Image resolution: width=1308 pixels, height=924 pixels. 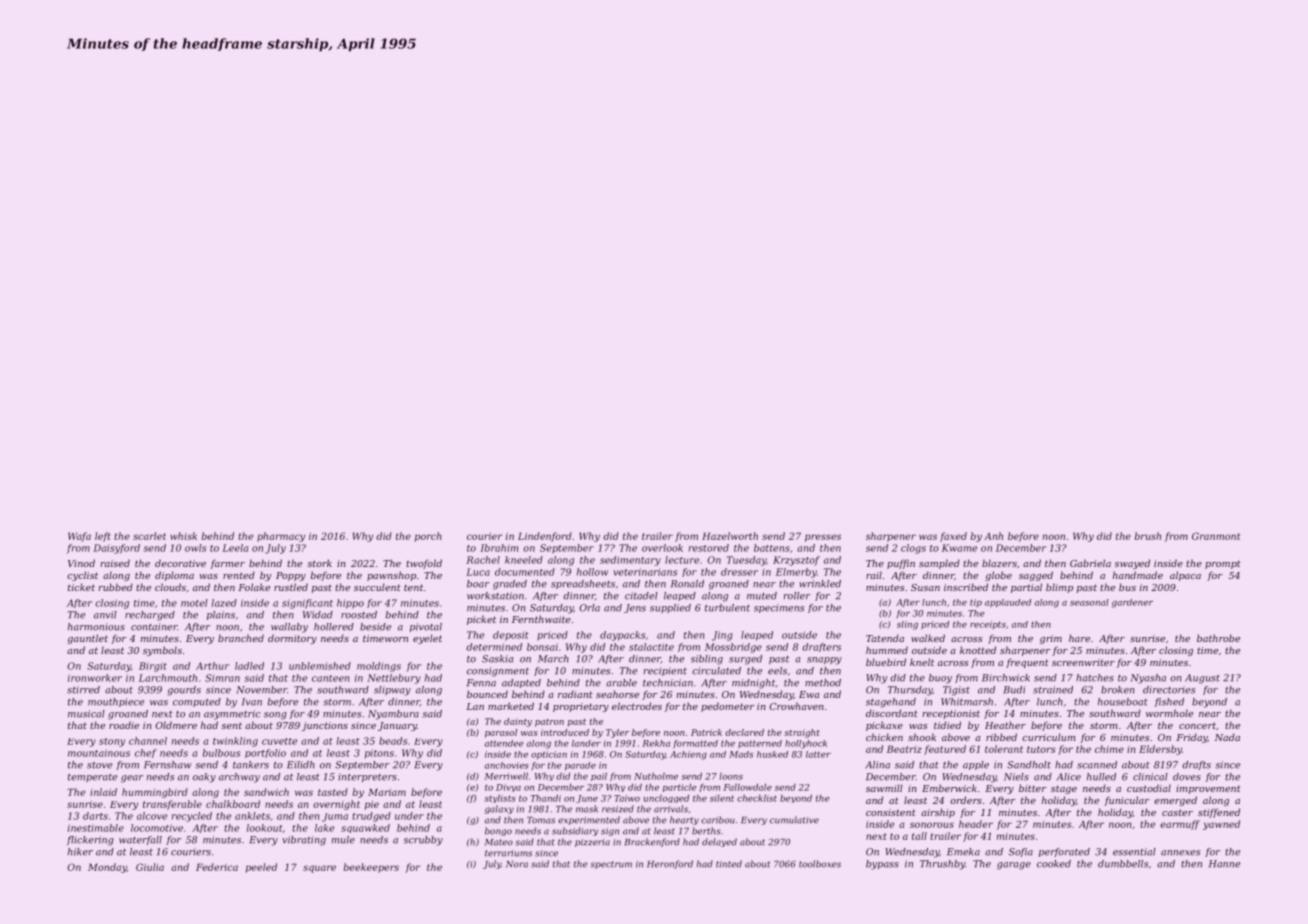 I want to click on Monday, so click(x=107, y=868).
